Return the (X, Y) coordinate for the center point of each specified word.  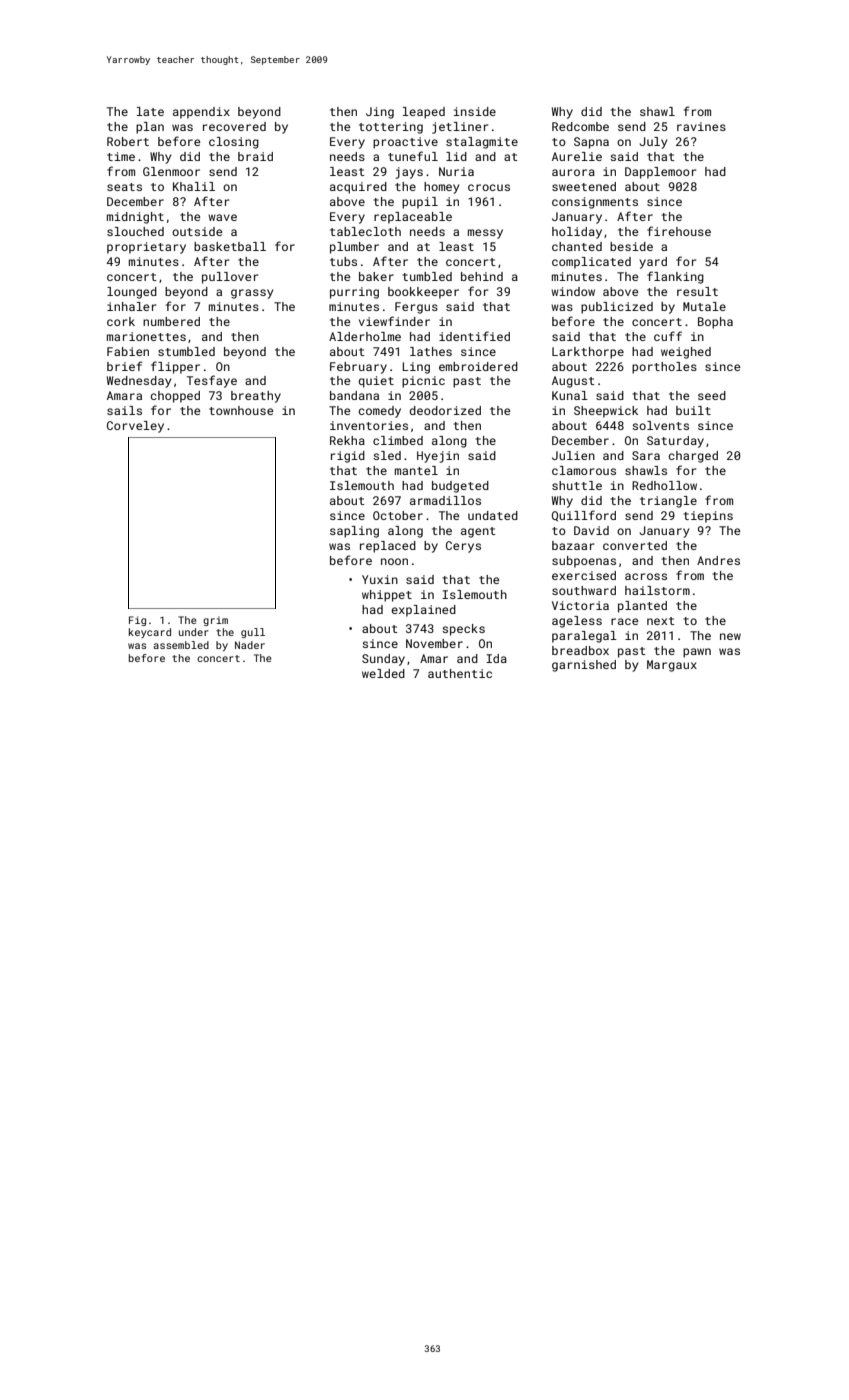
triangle (668, 502)
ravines (701, 126)
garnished (584, 666)
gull (253, 633)
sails (124, 410)
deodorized (445, 410)
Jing (380, 113)
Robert (128, 141)
